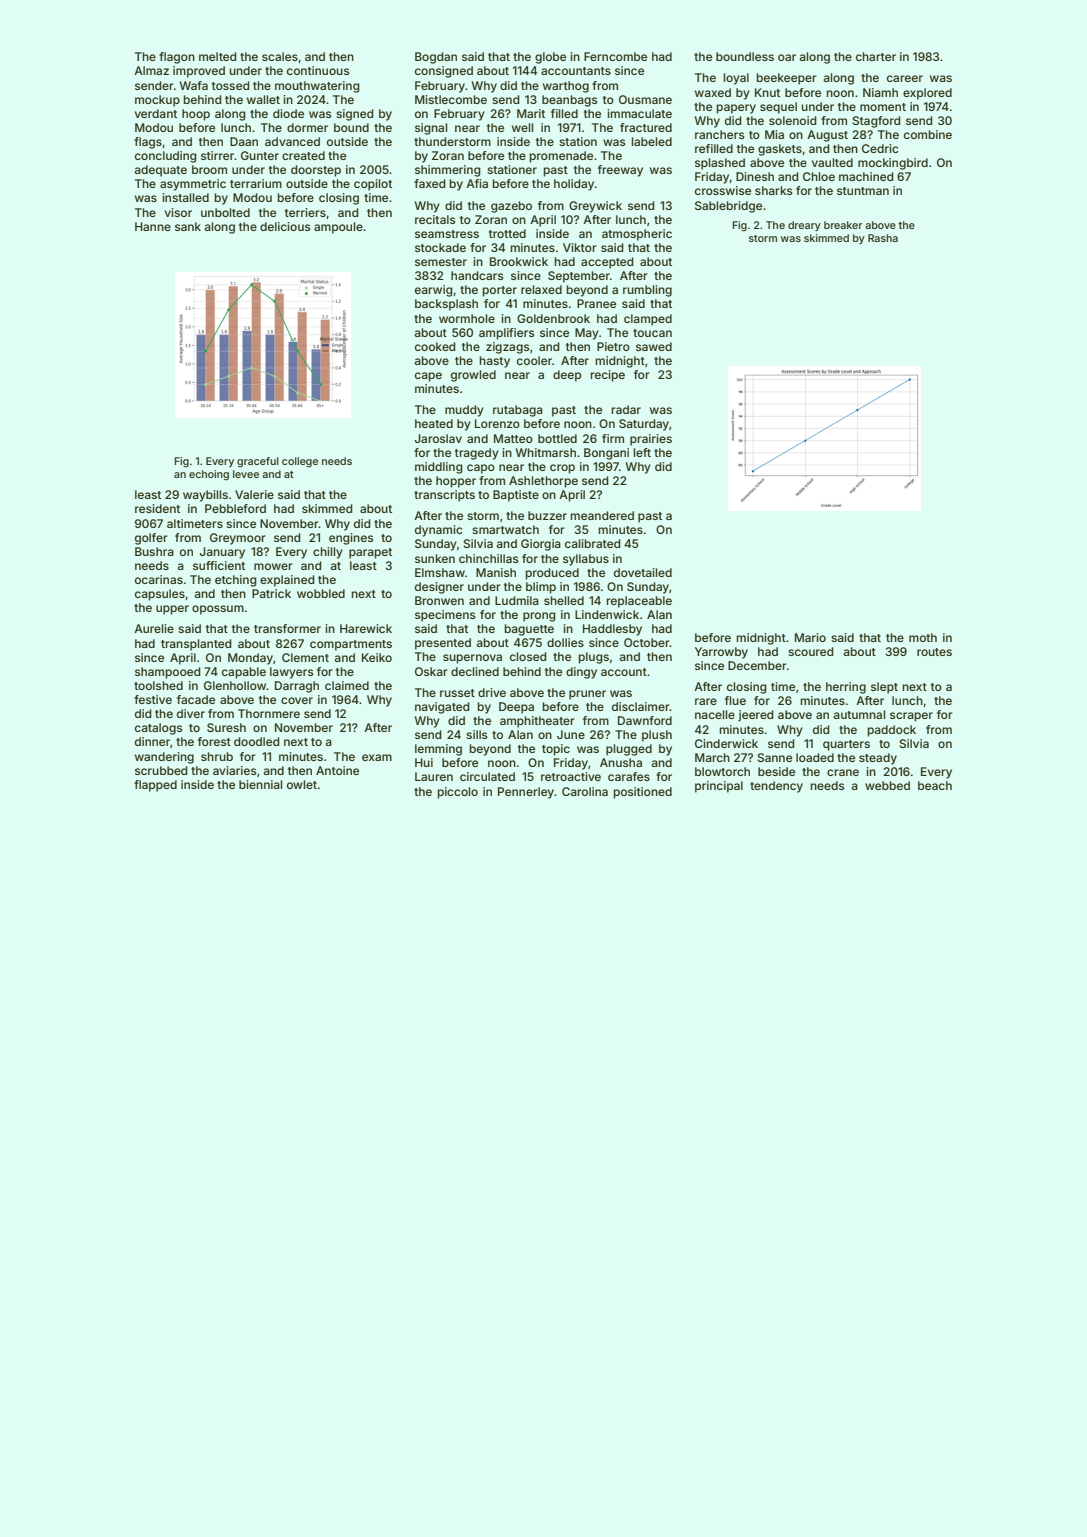  Describe the element at coordinates (285, 226) in the screenshot. I see `delicious` at that location.
